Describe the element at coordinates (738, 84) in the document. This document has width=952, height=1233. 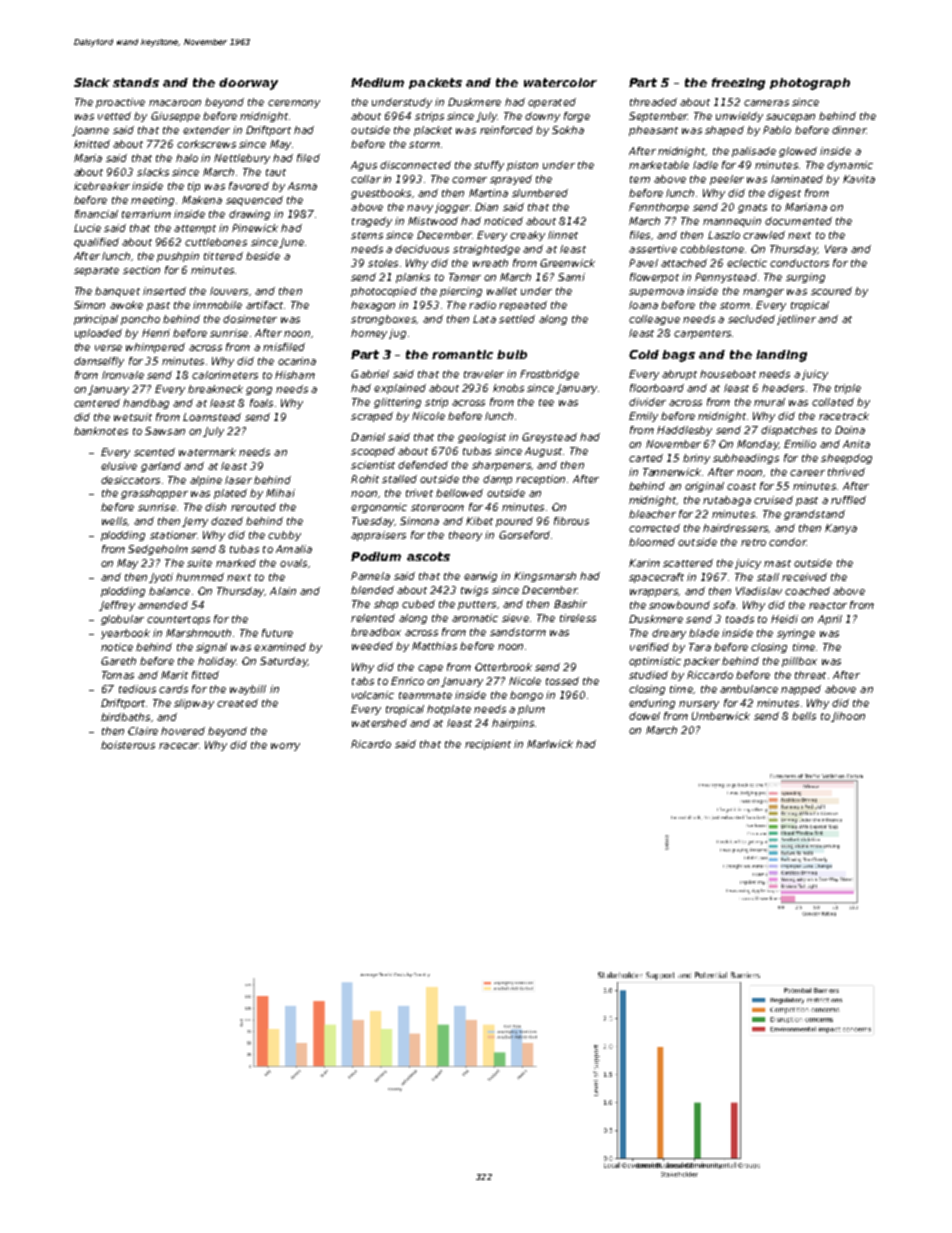
I see `freezing` at that location.
